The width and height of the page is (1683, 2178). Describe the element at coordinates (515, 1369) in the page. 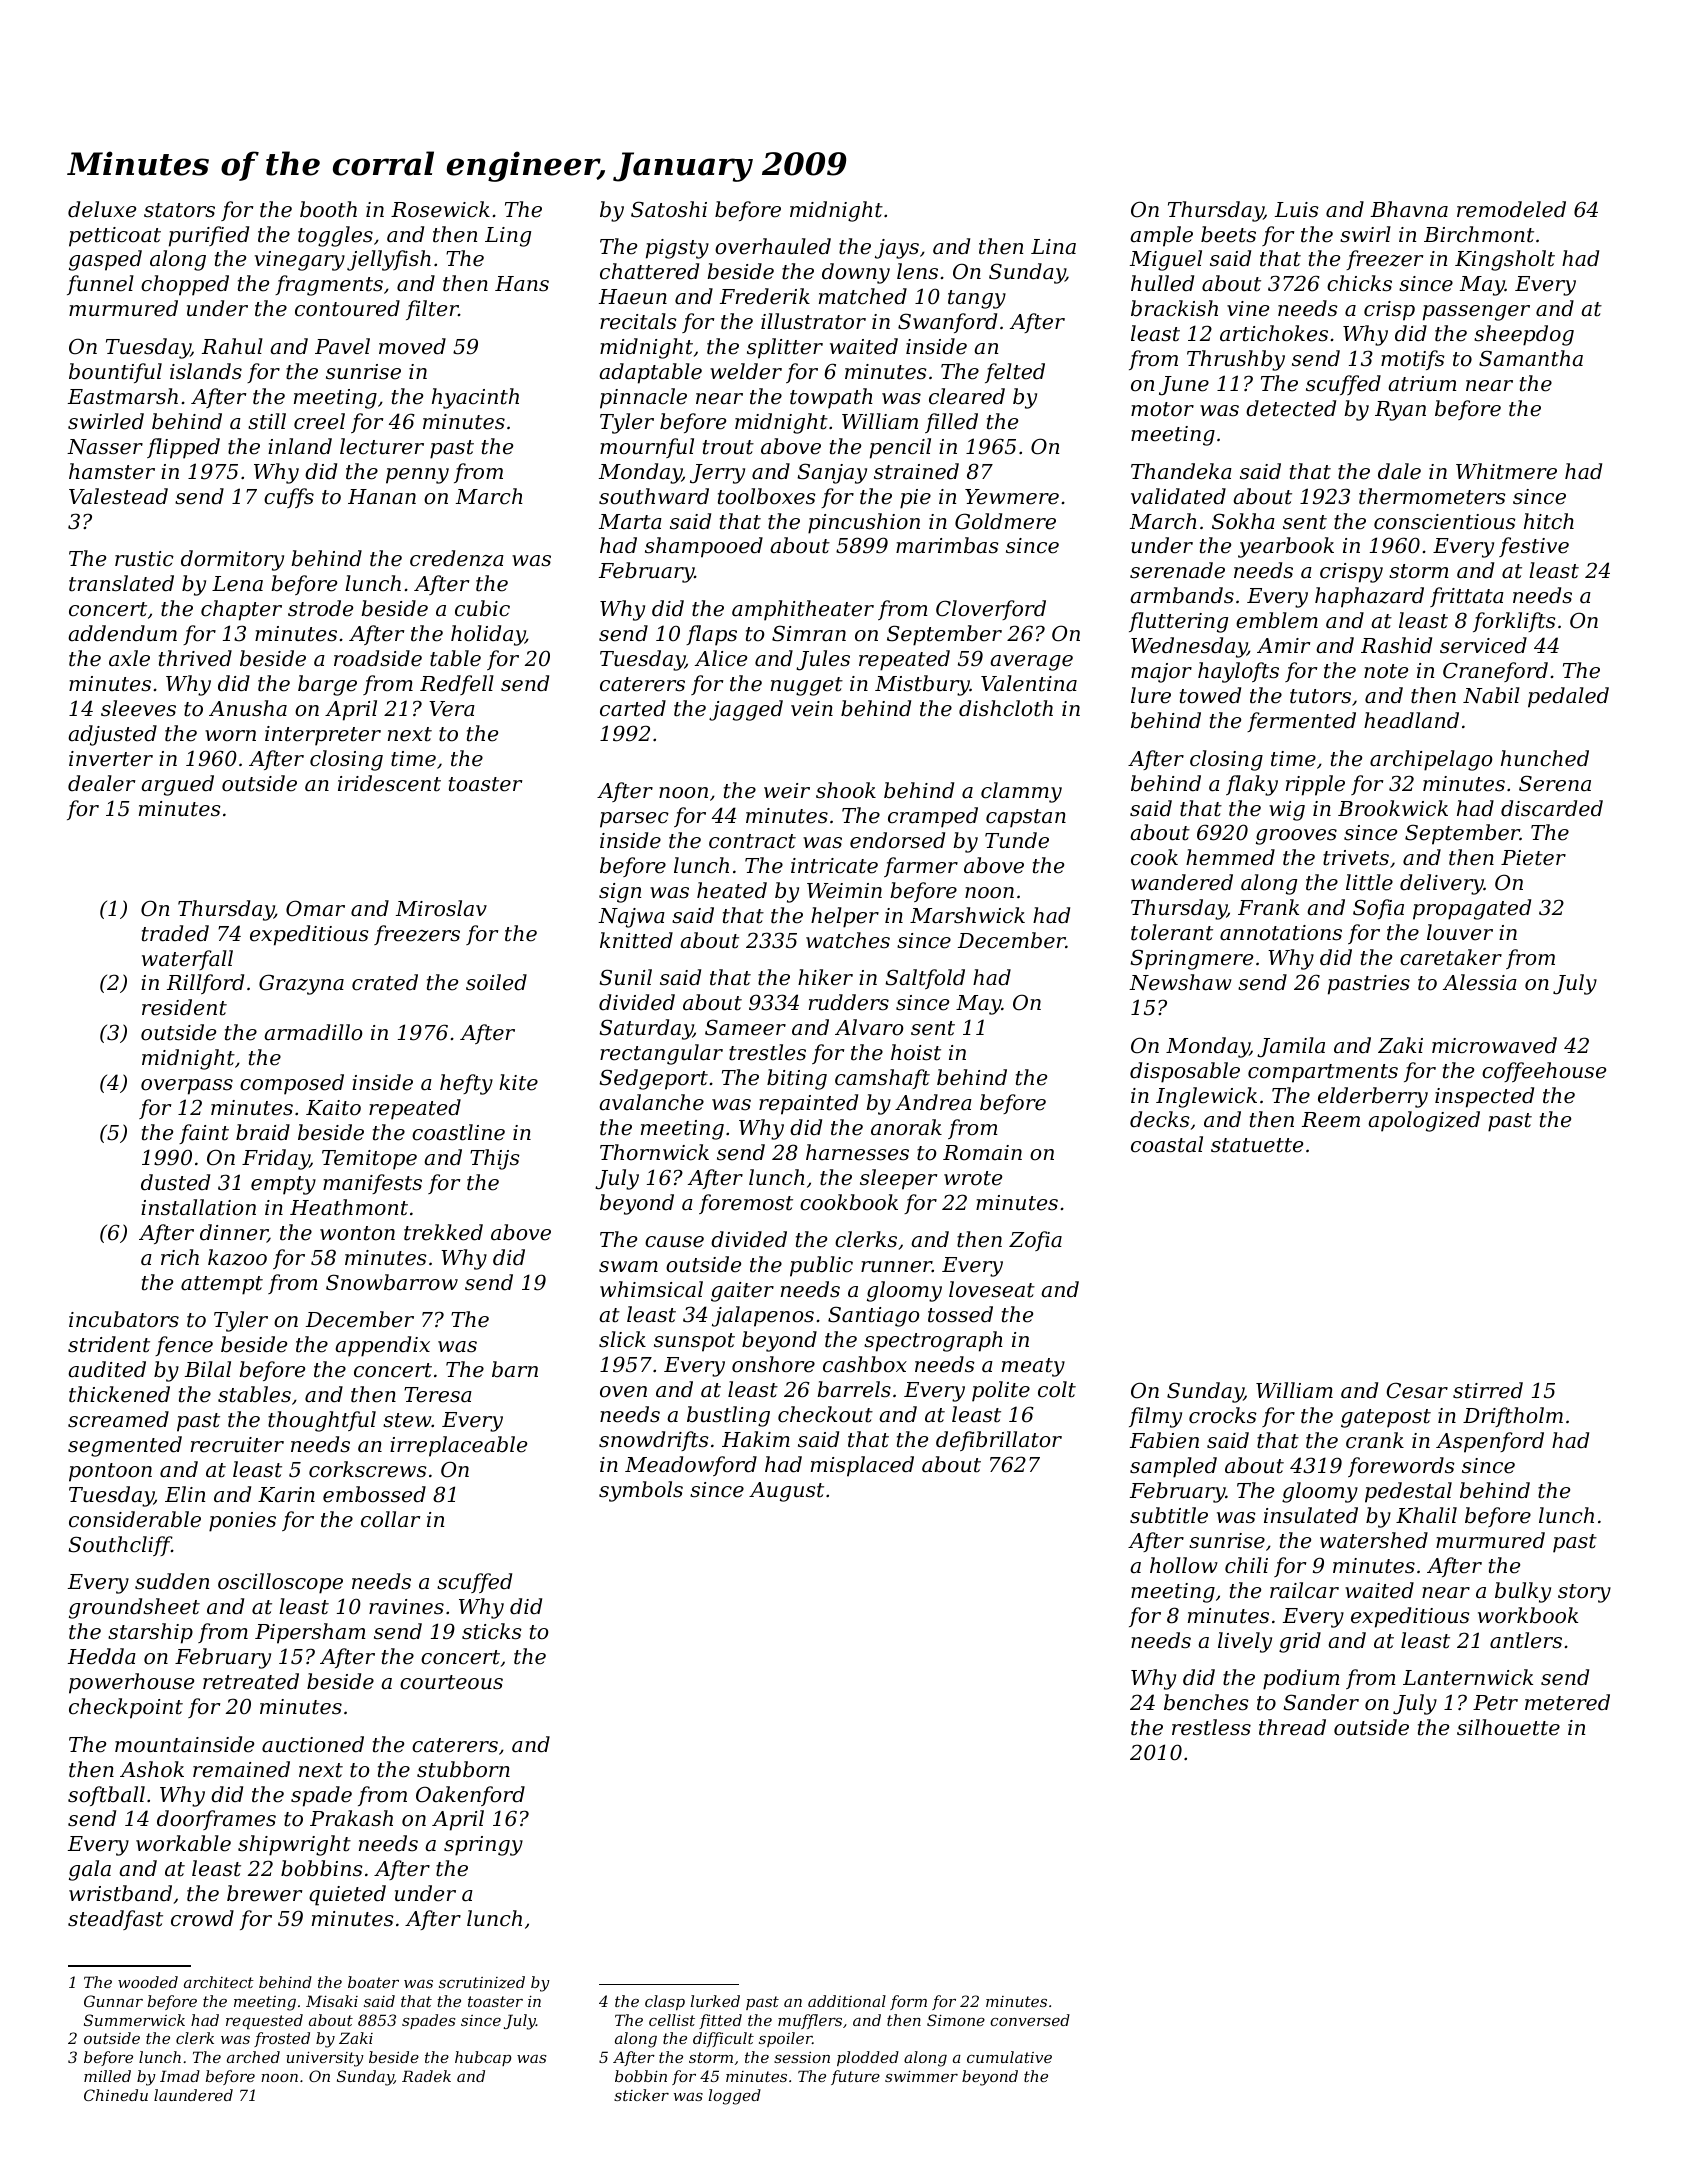

I see `barn` at that location.
